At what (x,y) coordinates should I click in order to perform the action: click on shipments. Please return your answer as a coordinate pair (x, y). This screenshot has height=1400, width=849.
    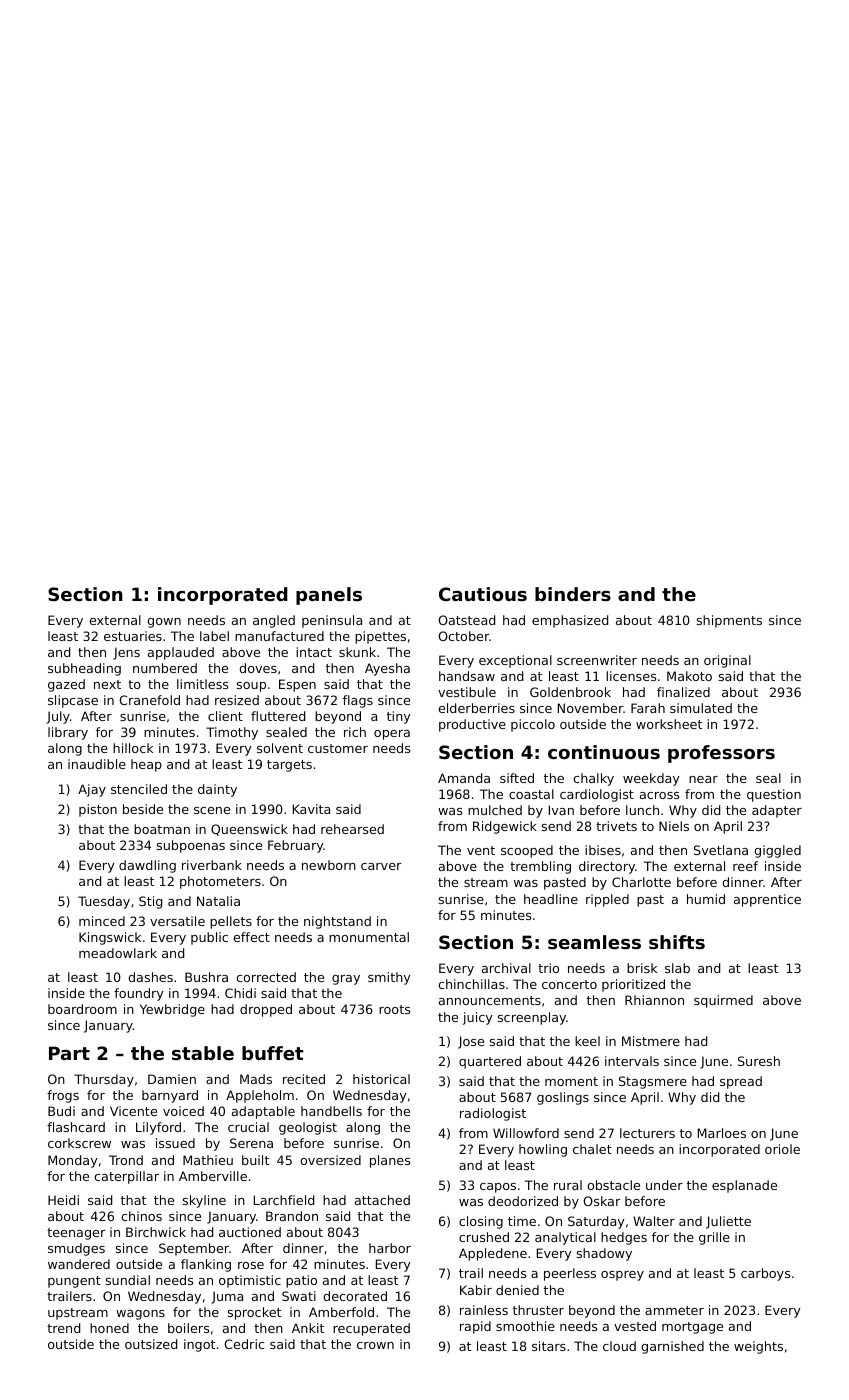
    Looking at the image, I should click on (729, 621).
